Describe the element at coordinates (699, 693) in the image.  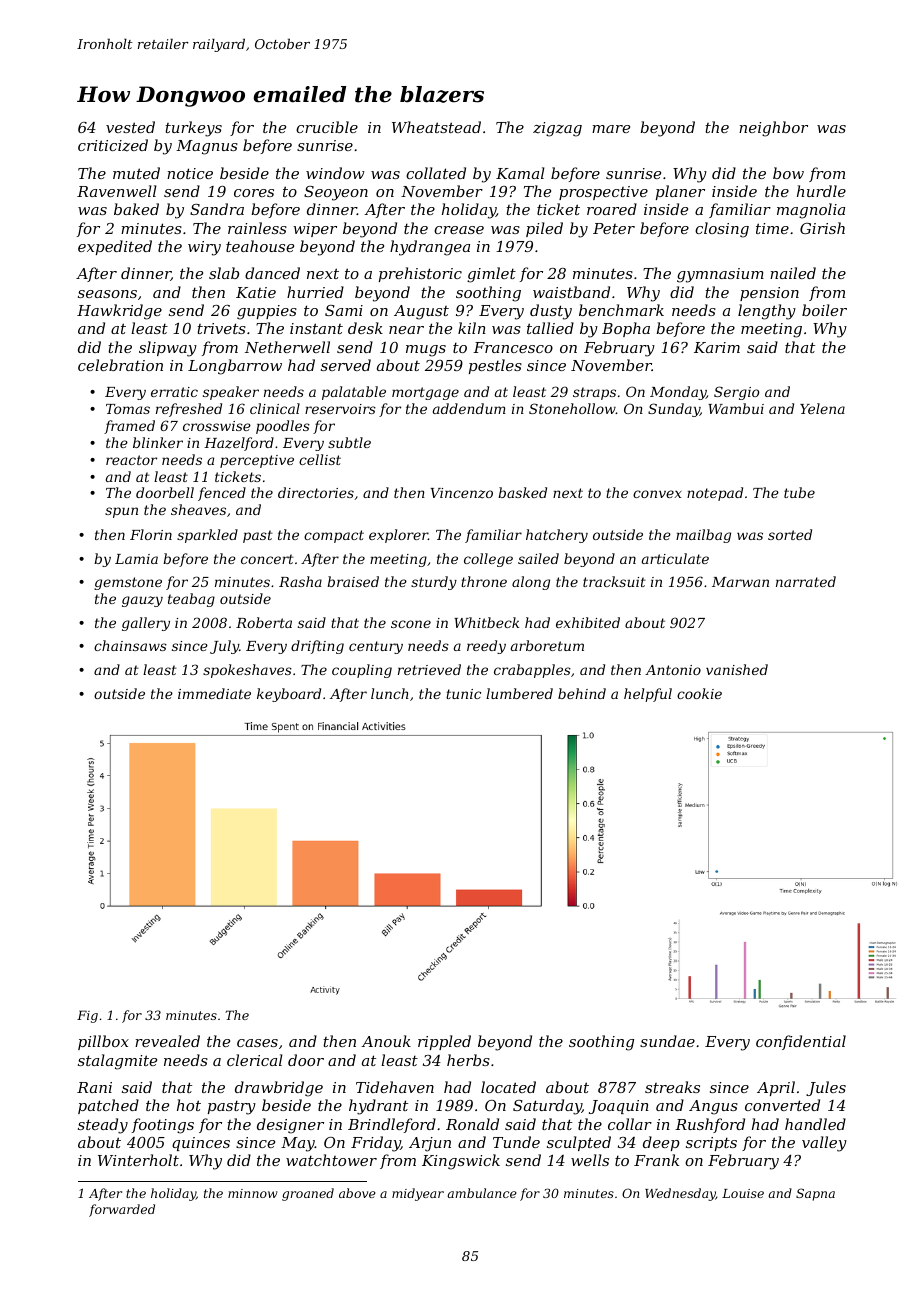
I see `cookie` at that location.
